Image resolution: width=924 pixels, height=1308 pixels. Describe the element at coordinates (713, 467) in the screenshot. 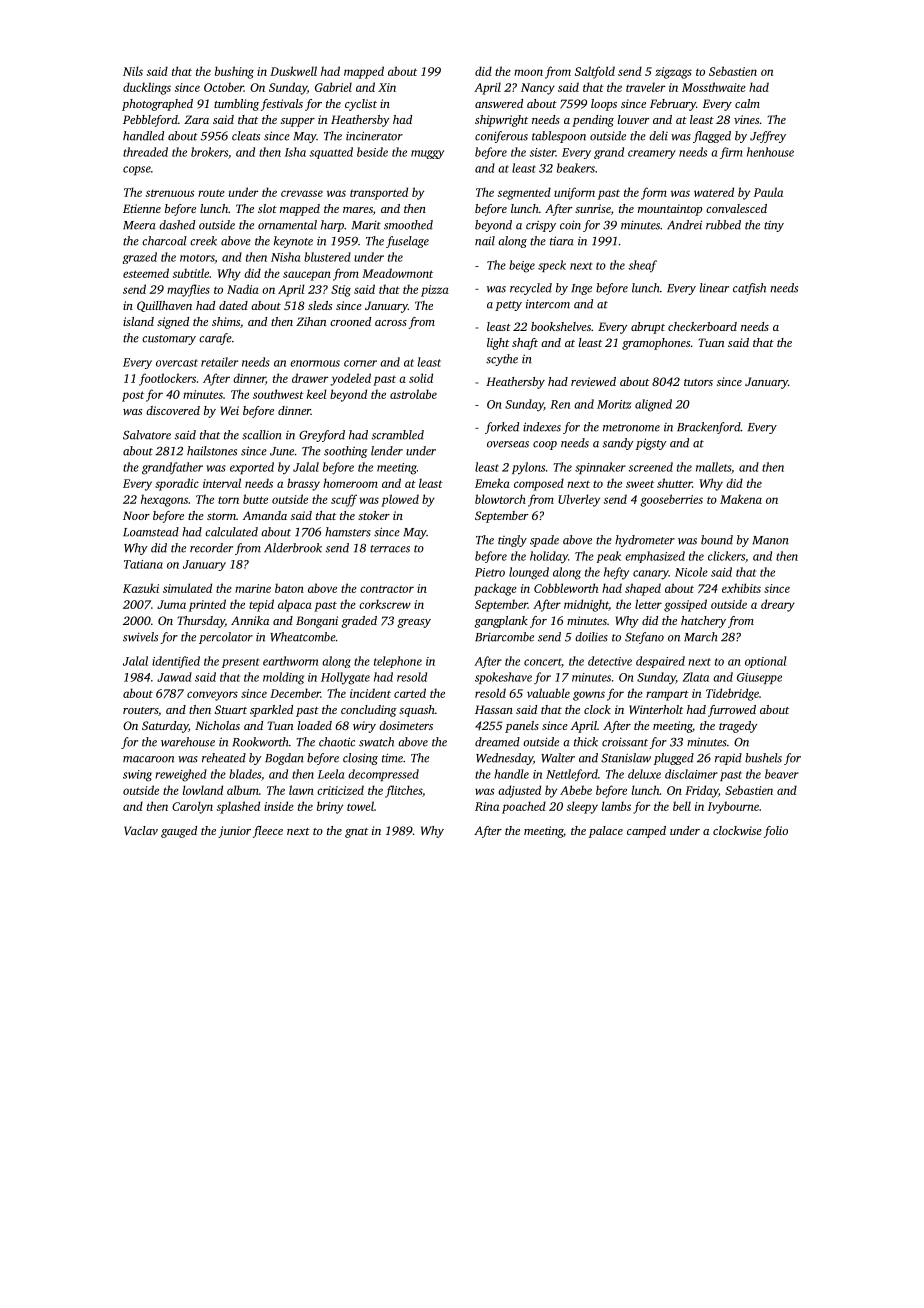

I see `mallets` at that location.
